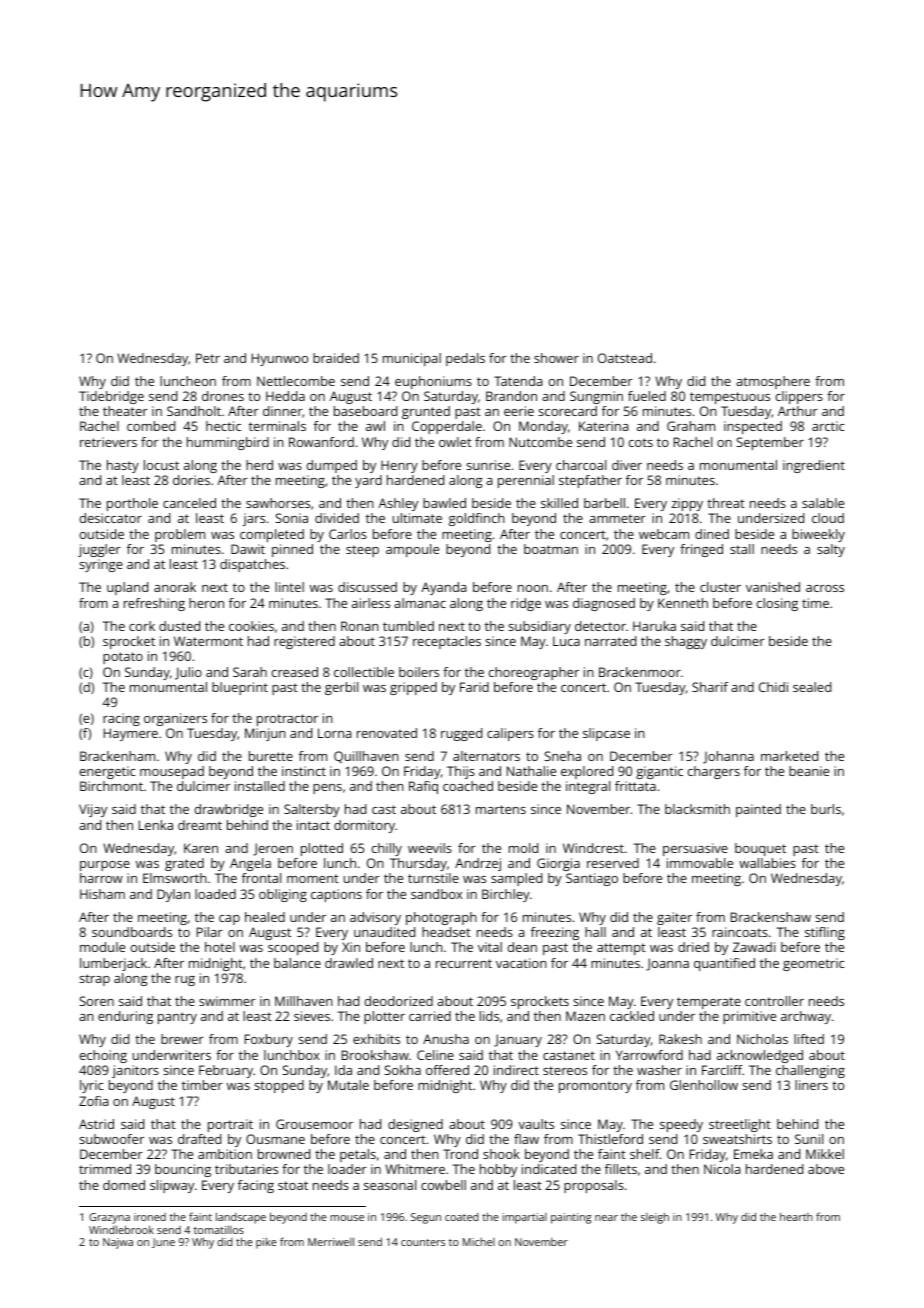 This screenshot has height=1308, width=924. I want to click on enduring, so click(125, 1017).
